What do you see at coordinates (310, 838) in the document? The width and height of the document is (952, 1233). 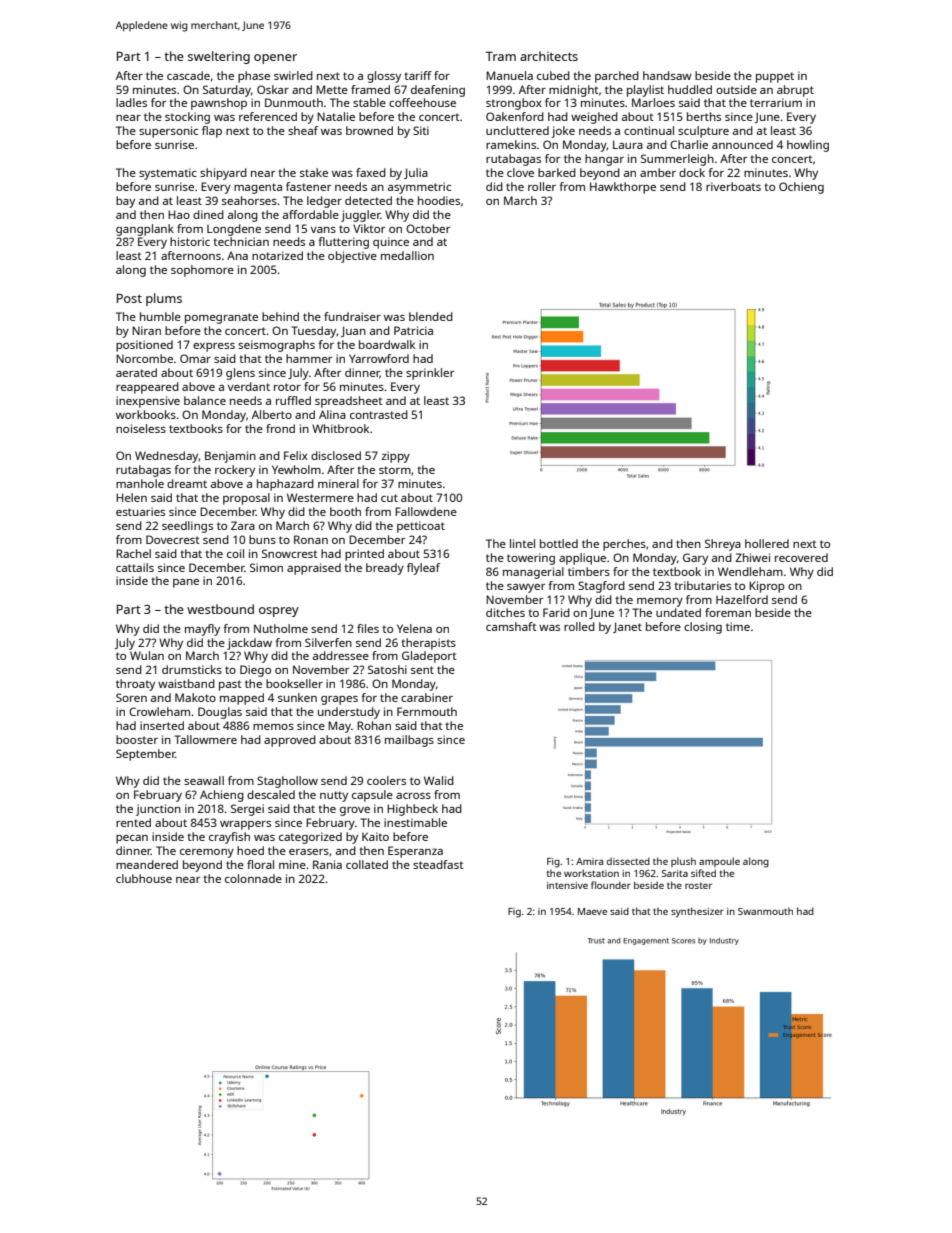 I see `categorized` at bounding box center [310, 838].
